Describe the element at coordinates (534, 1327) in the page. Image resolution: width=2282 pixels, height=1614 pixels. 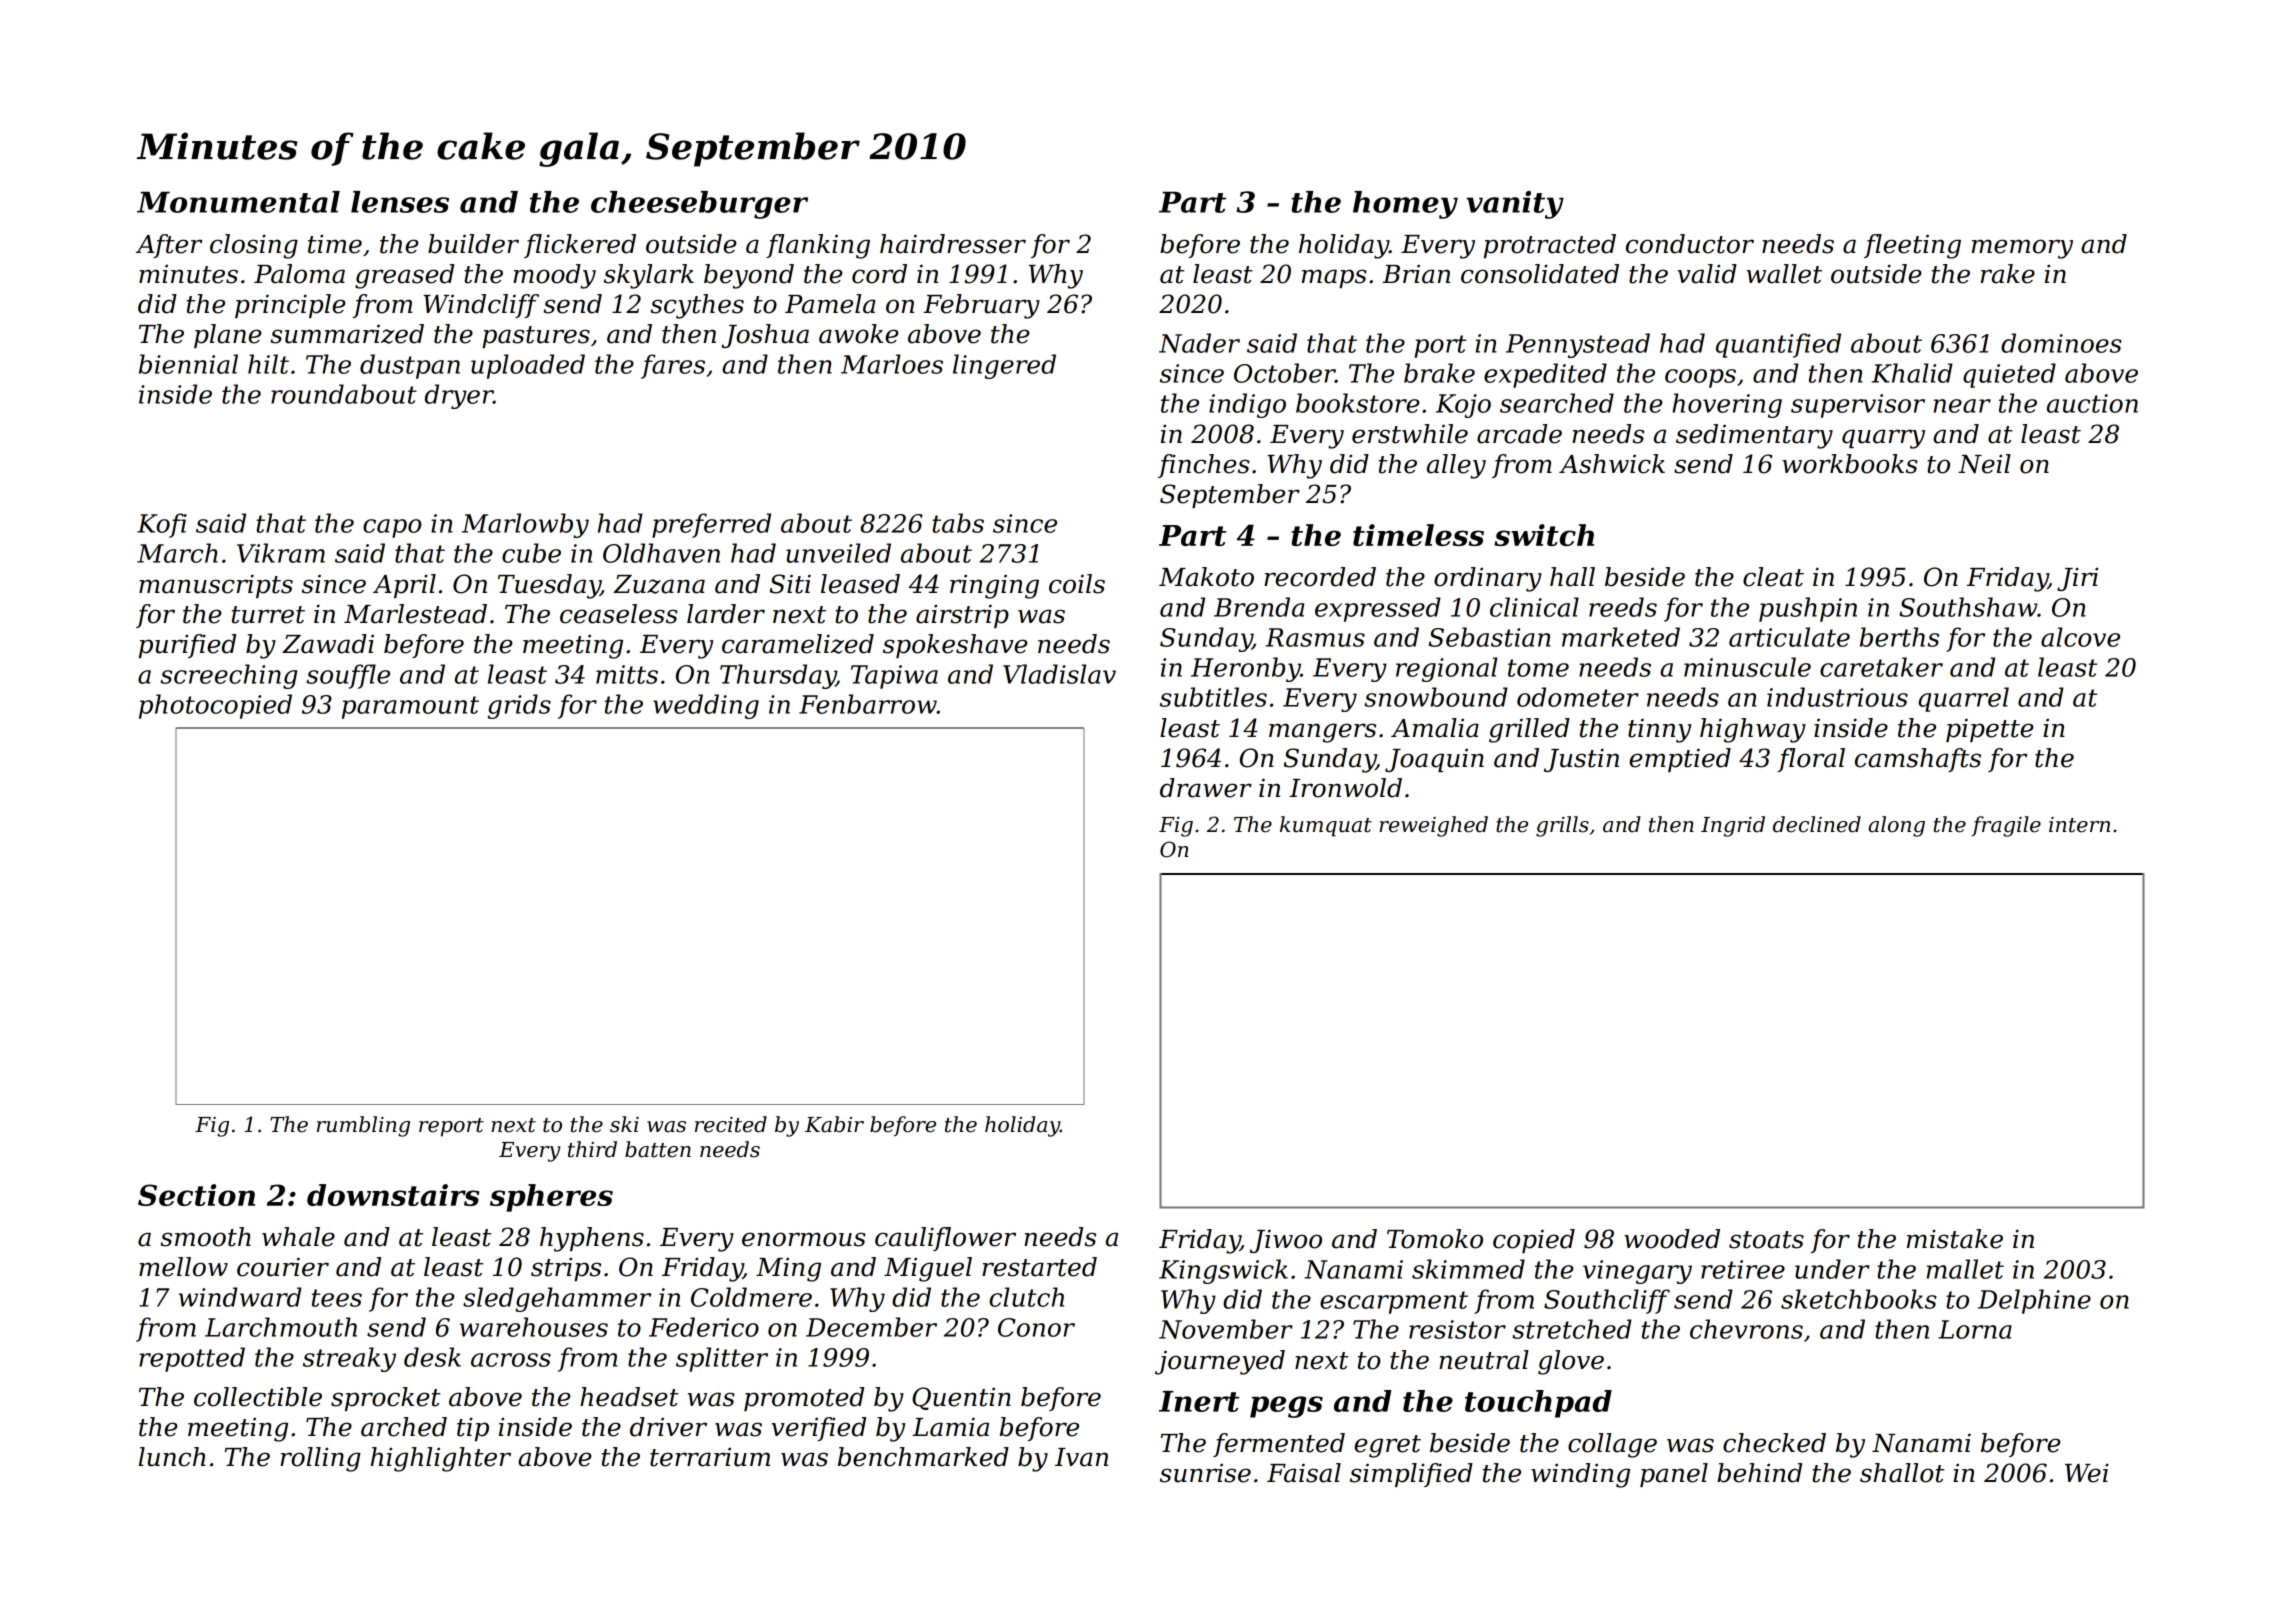
I see `warehouses` at that location.
